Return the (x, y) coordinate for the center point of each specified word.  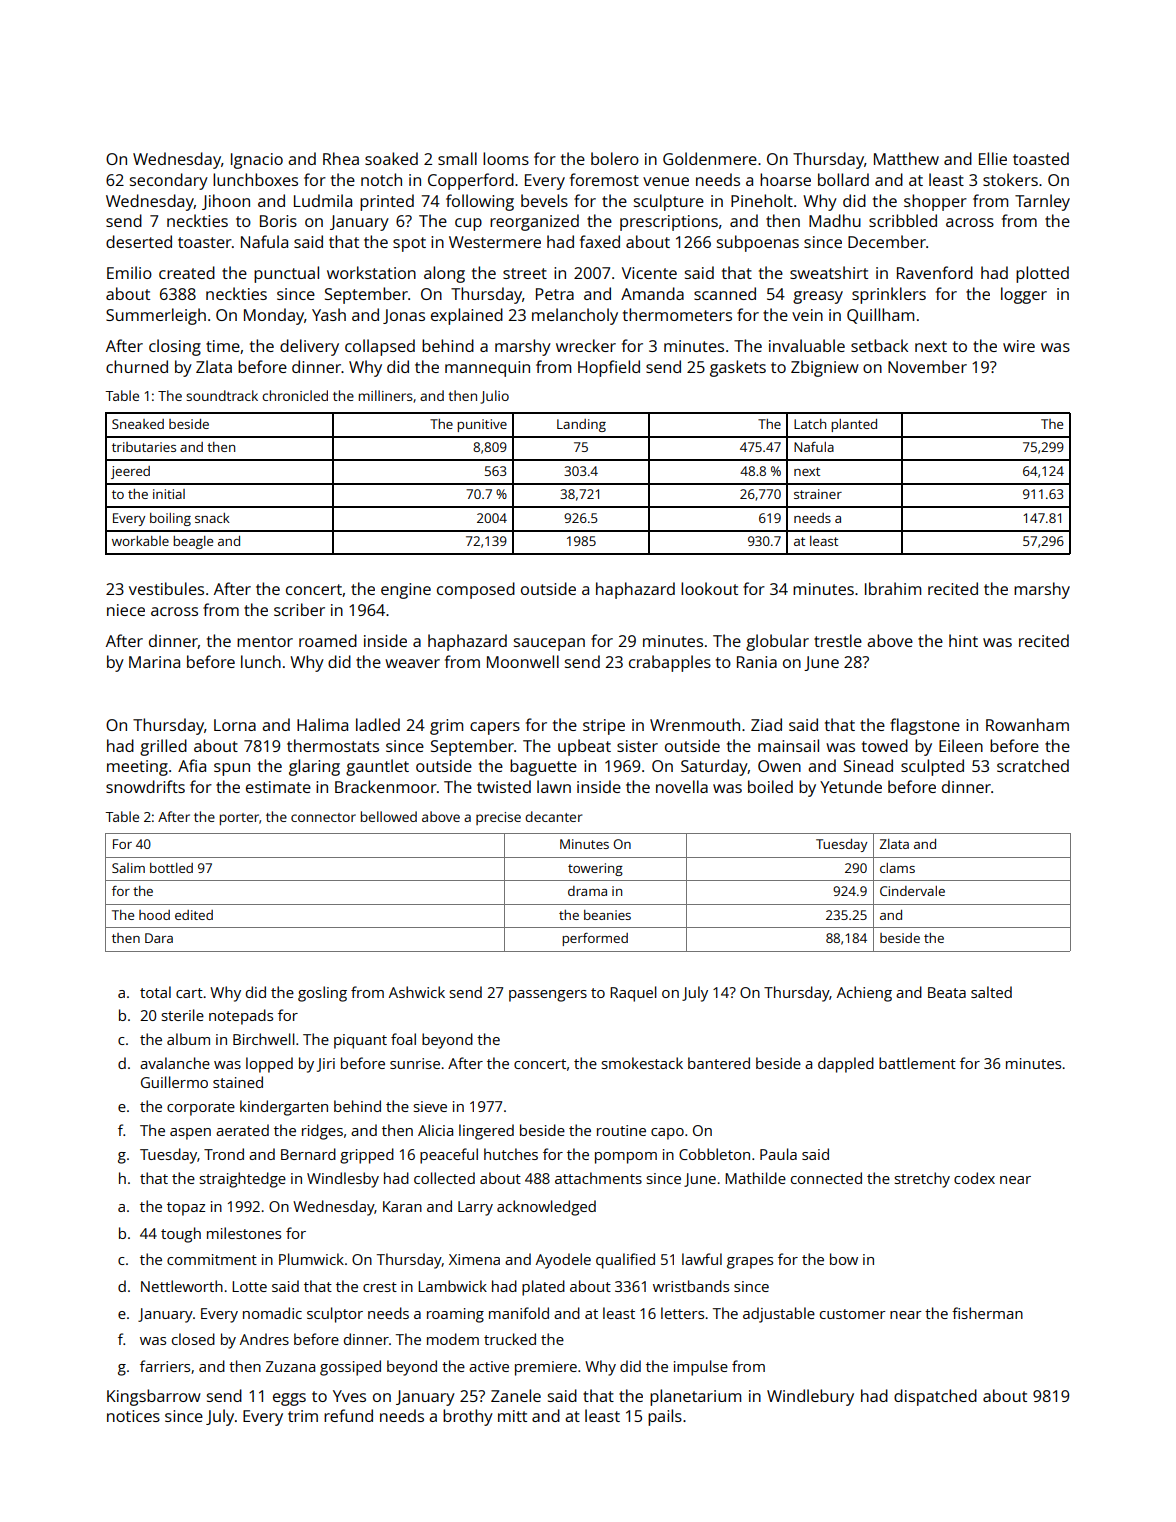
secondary (169, 181)
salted (991, 992)
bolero (615, 158)
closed (193, 1339)
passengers (548, 996)
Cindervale (912, 891)
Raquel (633, 994)
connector (323, 817)
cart (189, 993)
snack (212, 518)
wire (1019, 346)
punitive (482, 425)
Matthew (906, 158)
